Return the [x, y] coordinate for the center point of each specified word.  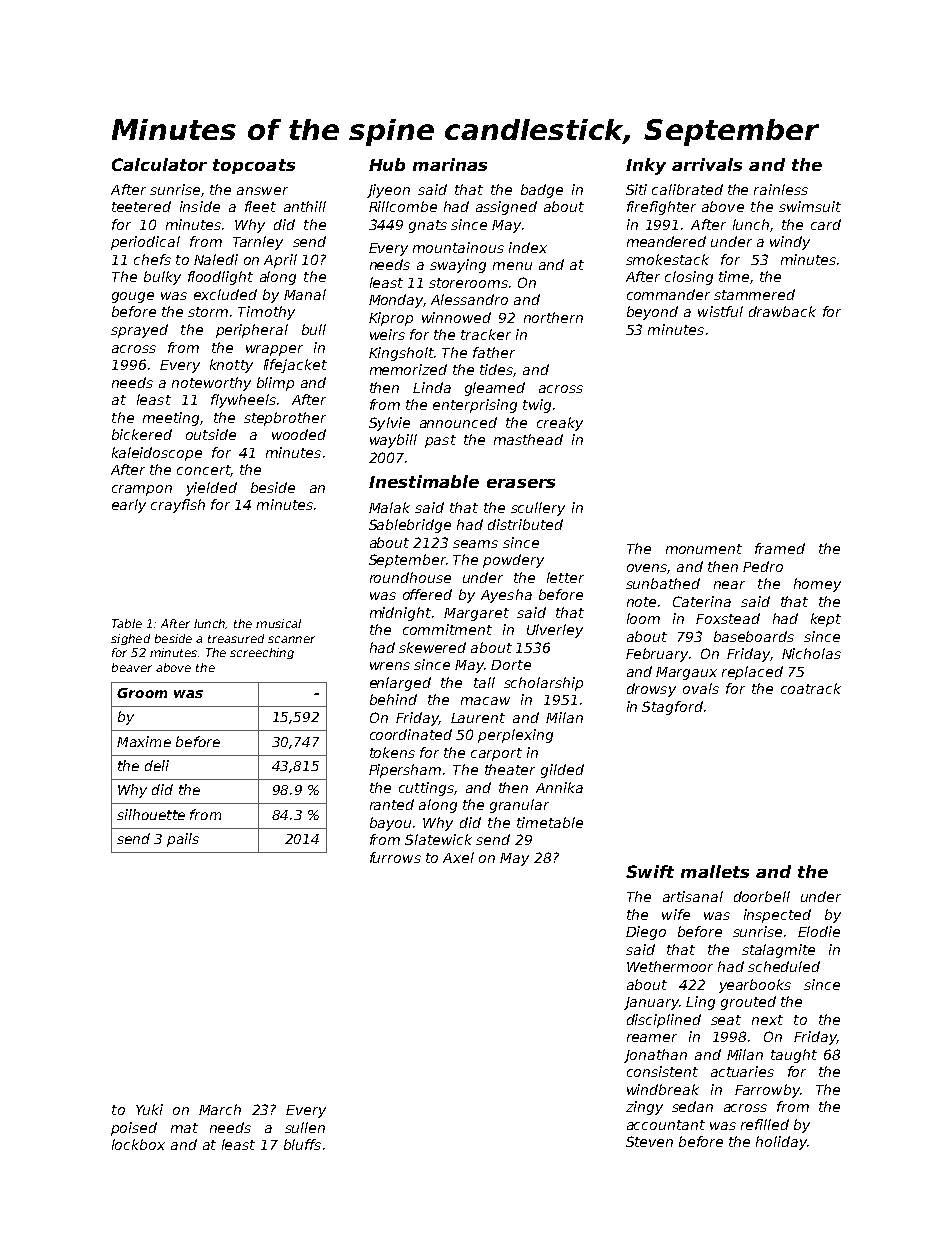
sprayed [139, 331]
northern [553, 317]
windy [790, 243]
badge [542, 191]
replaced [752, 673]
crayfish [178, 506]
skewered [432, 647]
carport [496, 754]
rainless [781, 189]
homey [817, 585]
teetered [141, 206]
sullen [305, 1127]
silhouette [151, 814]
